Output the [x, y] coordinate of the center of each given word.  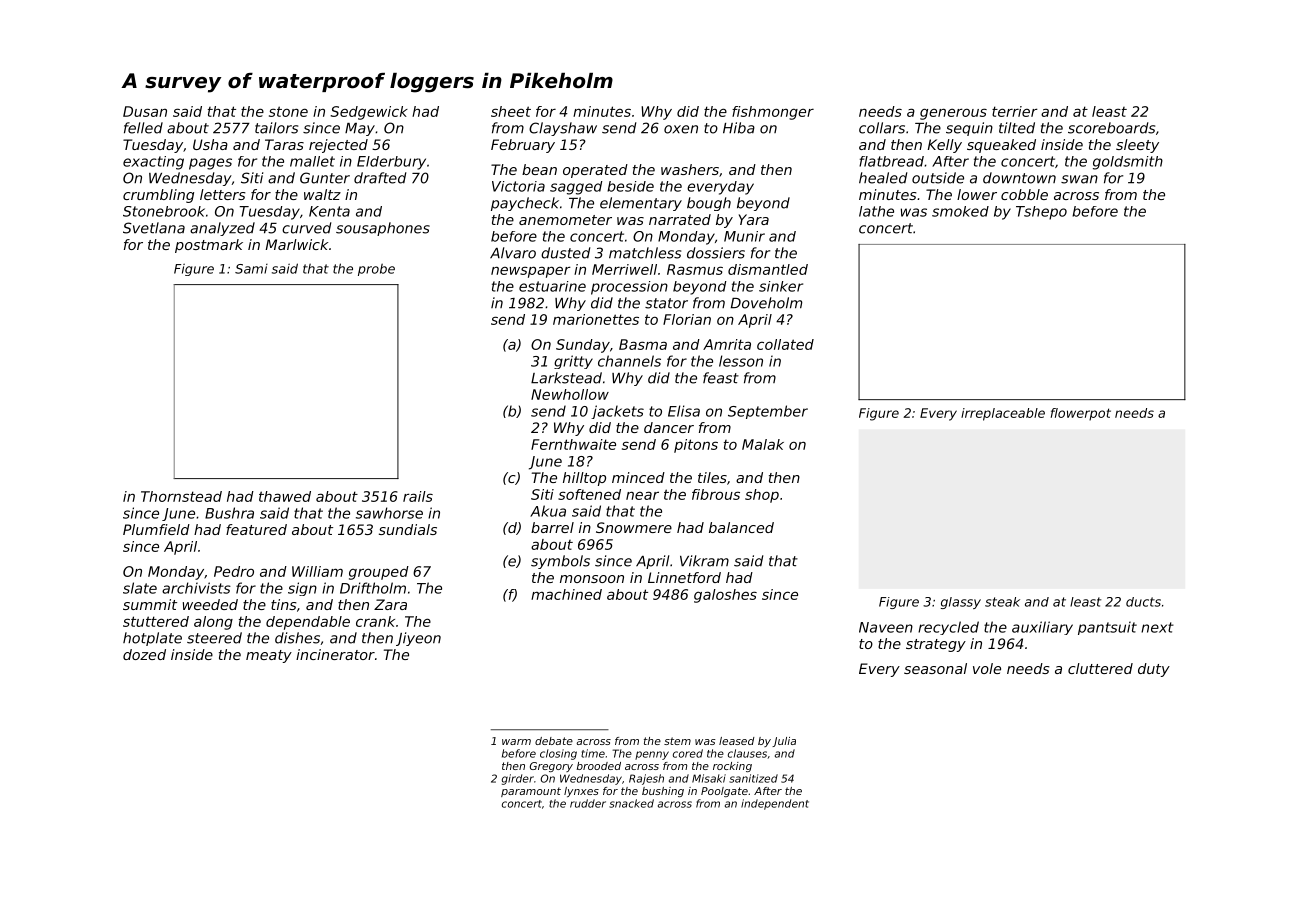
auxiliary [1042, 628]
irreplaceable [1003, 414]
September [768, 412]
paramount [531, 792]
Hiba [739, 128]
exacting [153, 163]
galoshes [725, 596]
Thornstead [181, 496]
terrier [1015, 111]
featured [256, 529]
